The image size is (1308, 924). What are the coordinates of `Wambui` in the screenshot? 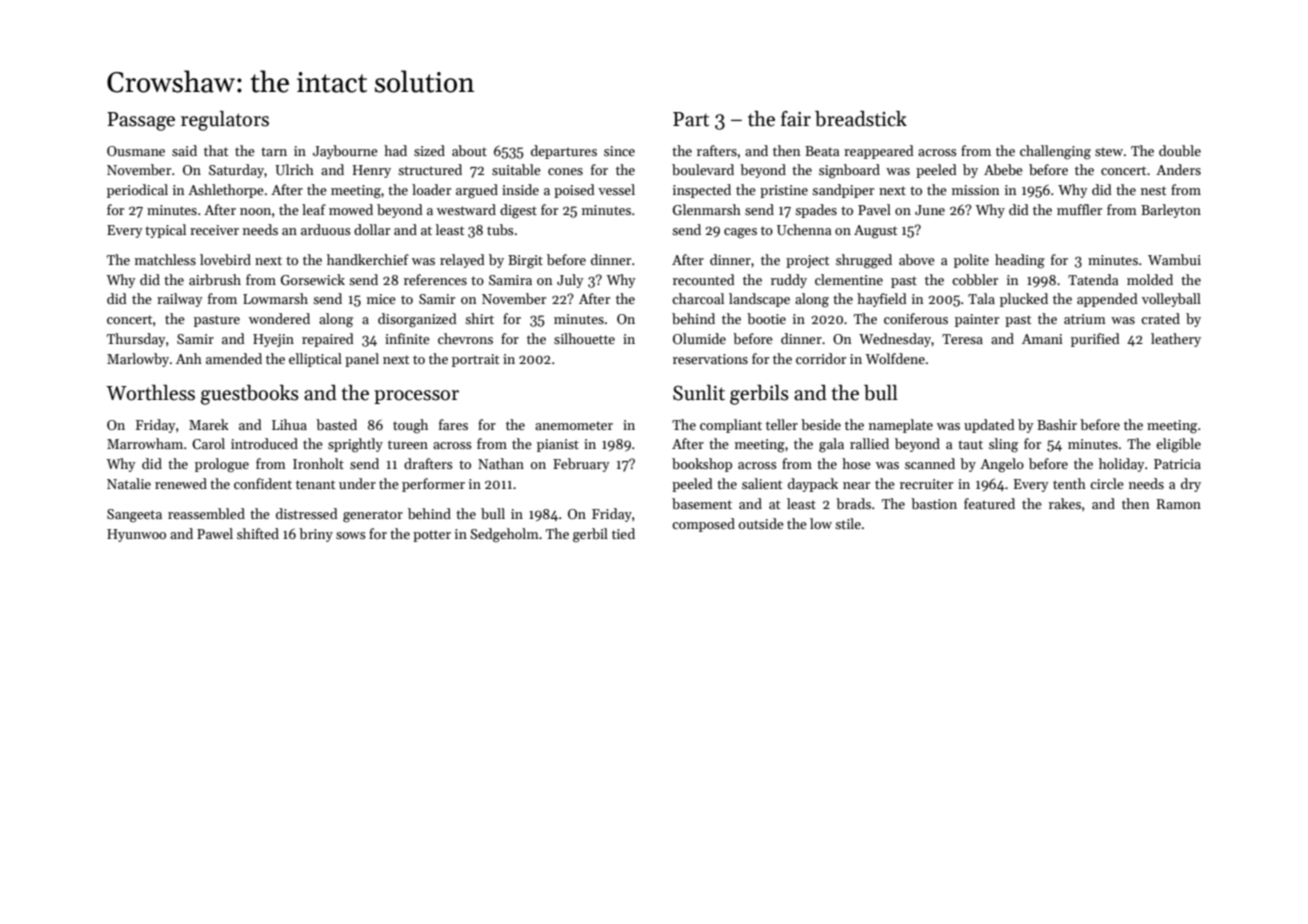 It's located at (1174, 259).
